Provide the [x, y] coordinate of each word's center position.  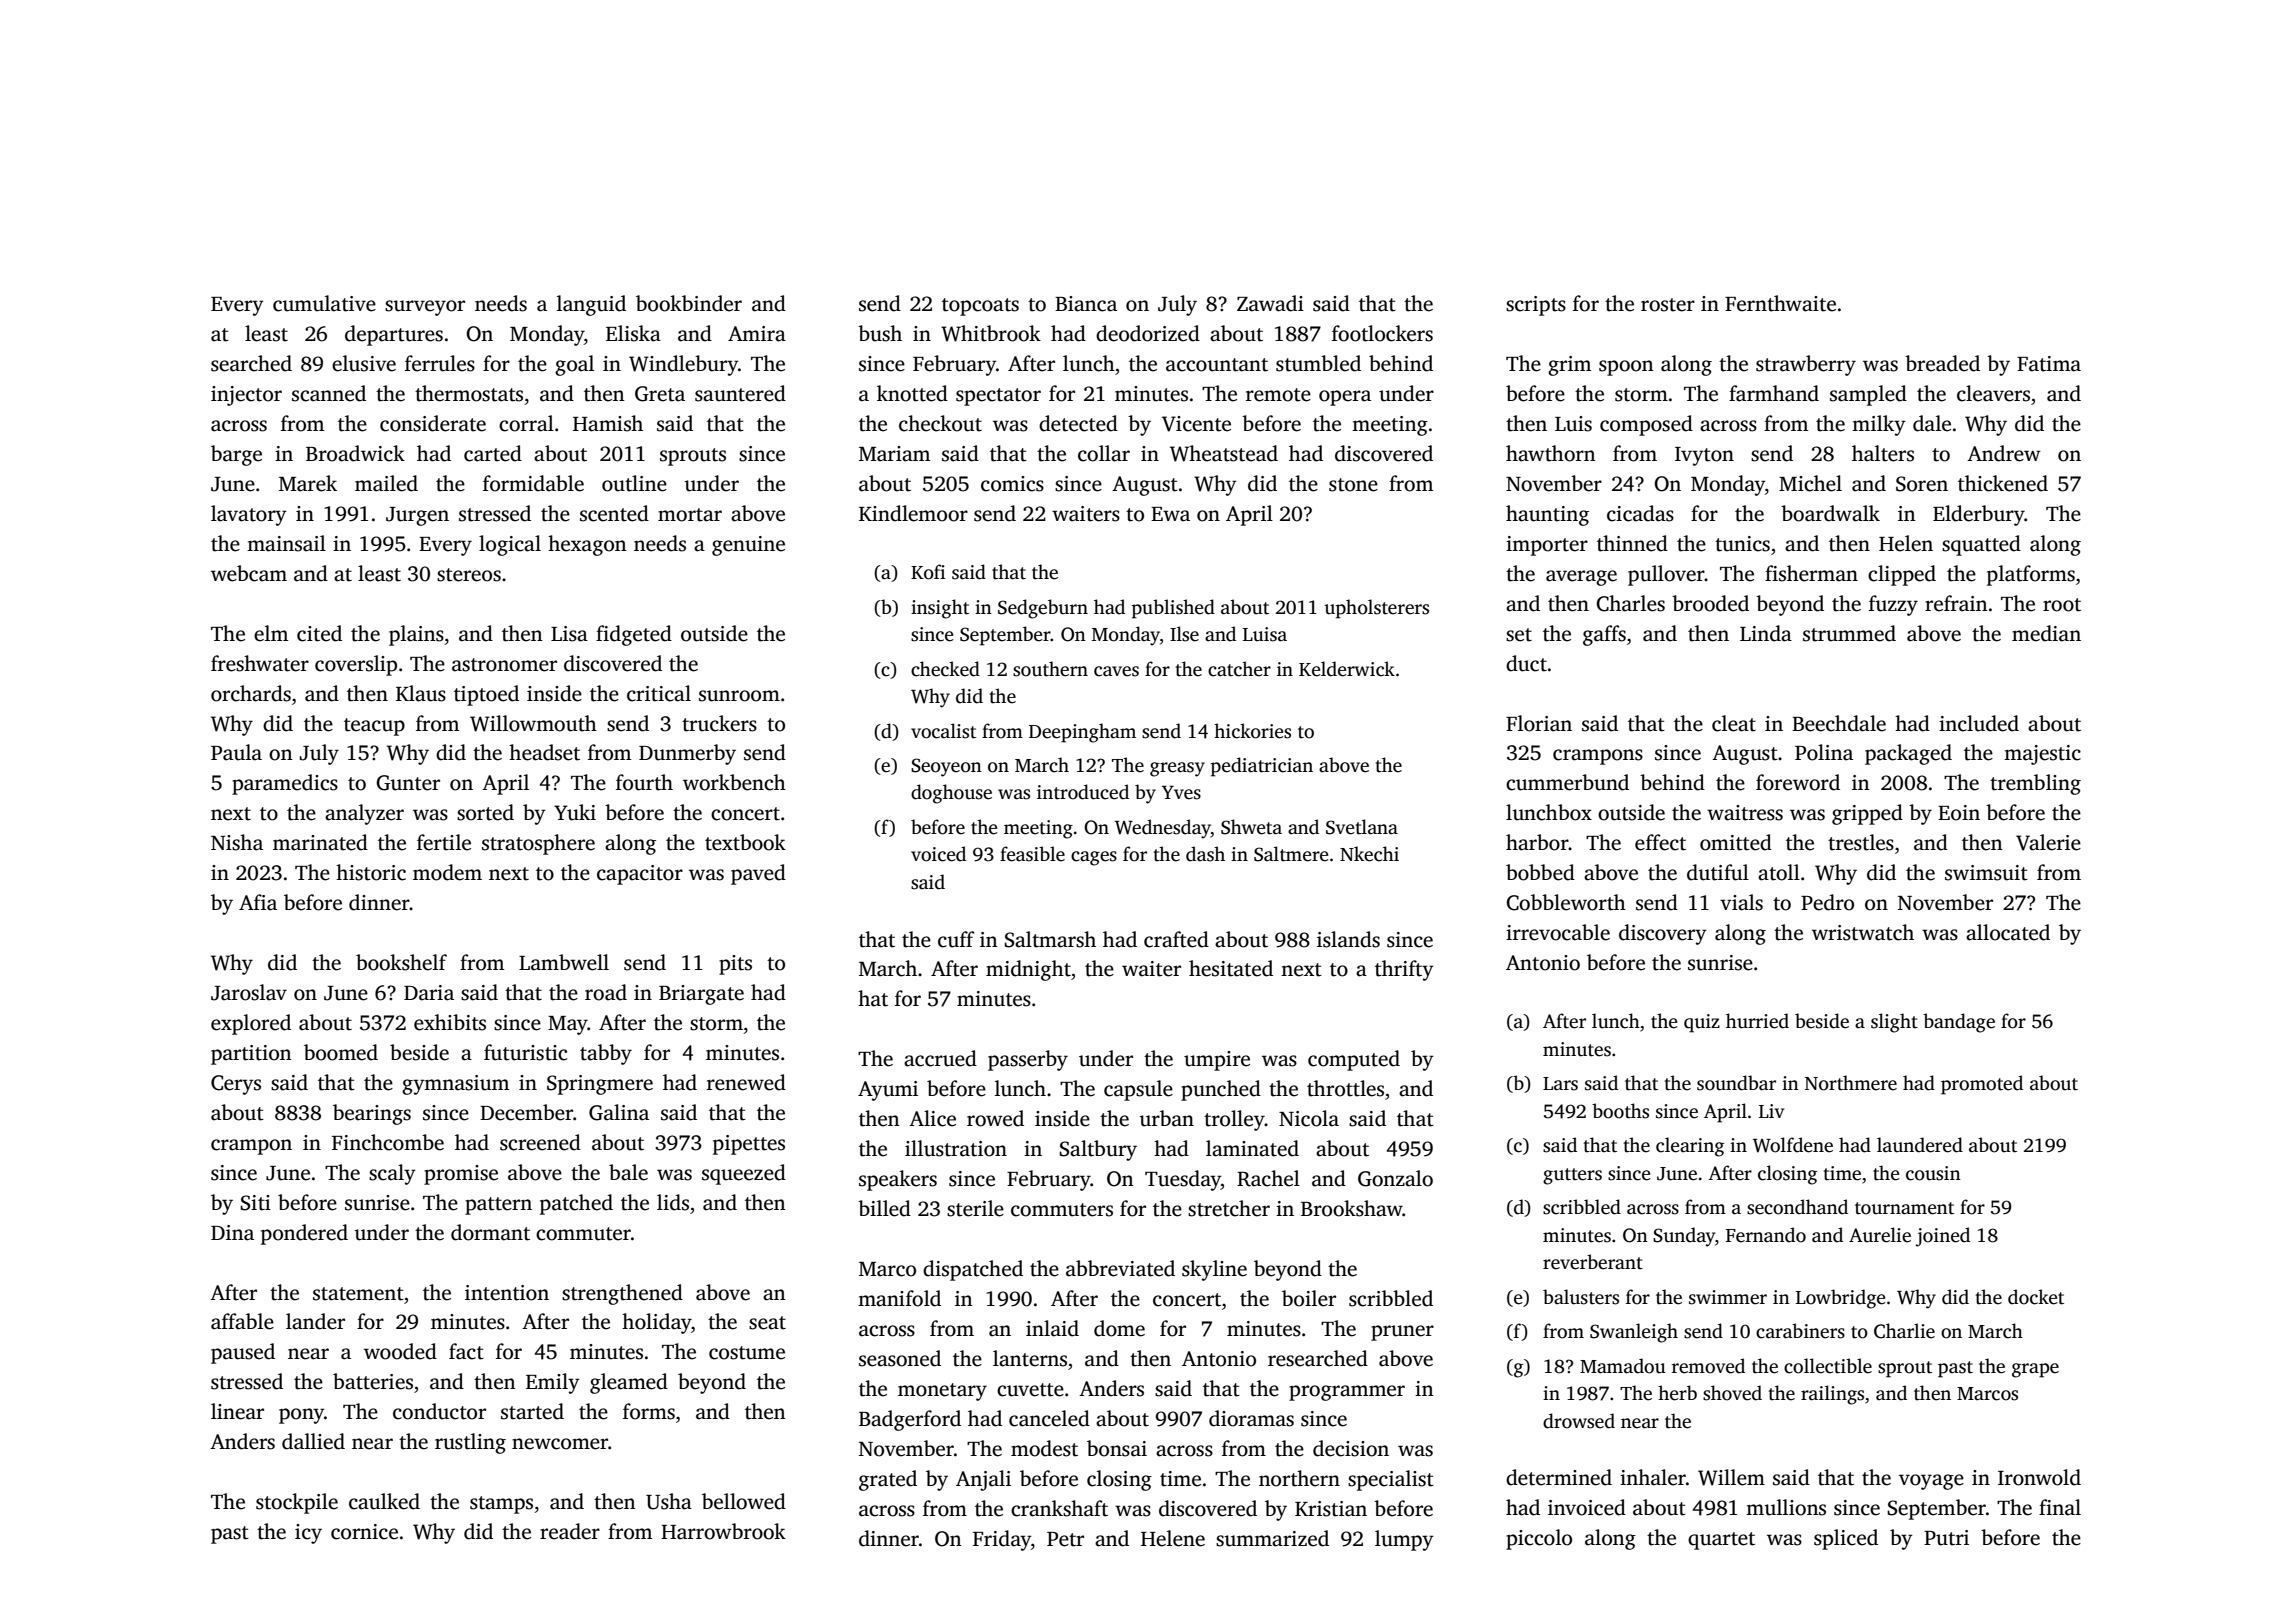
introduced [1083, 792]
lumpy [1404, 1540]
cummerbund [1567, 782]
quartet [1721, 1541]
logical [510, 545]
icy [308, 1534]
